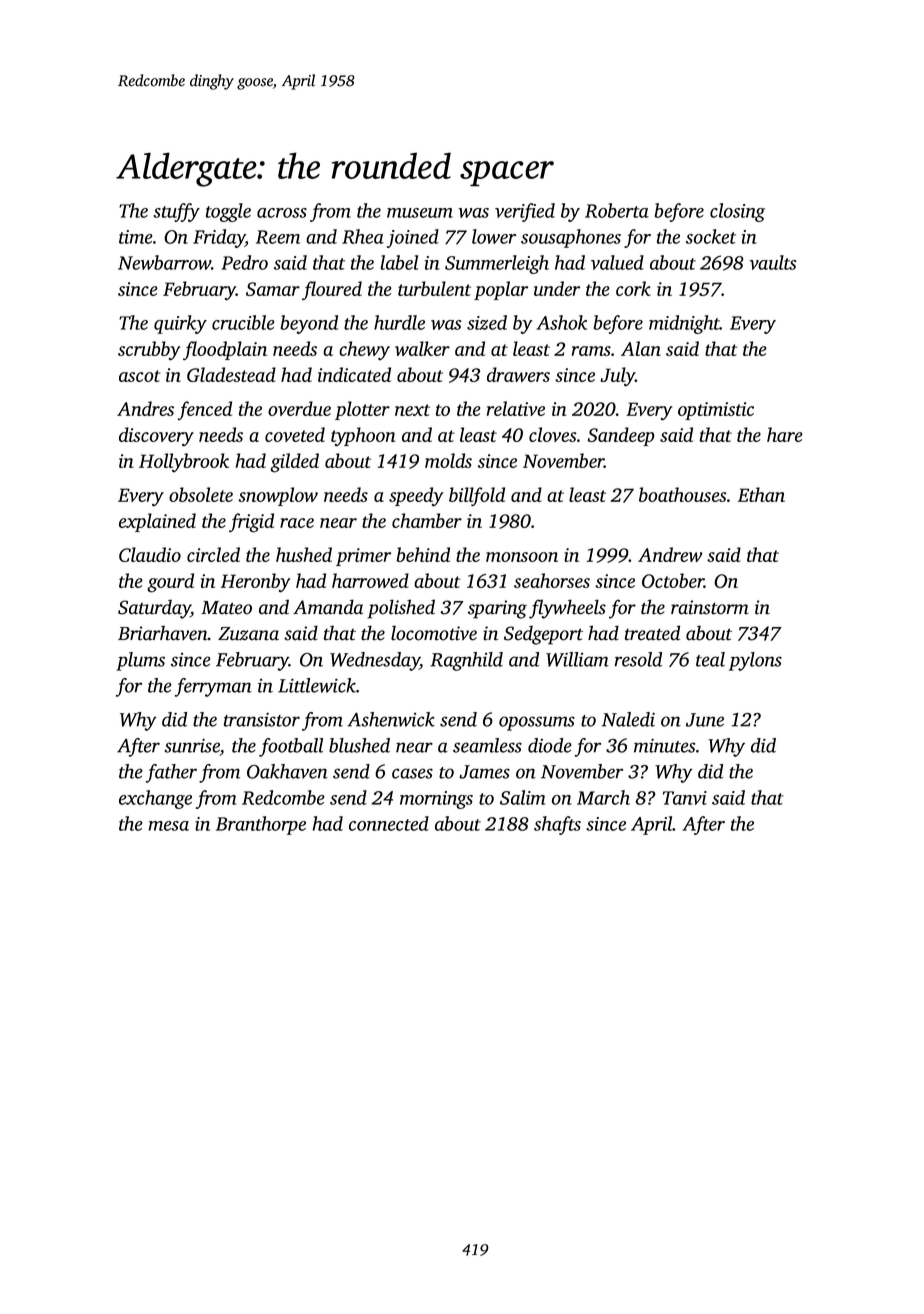 The image size is (924, 1314). What do you see at coordinates (135, 237) in the screenshot?
I see `time` at bounding box center [135, 237].
